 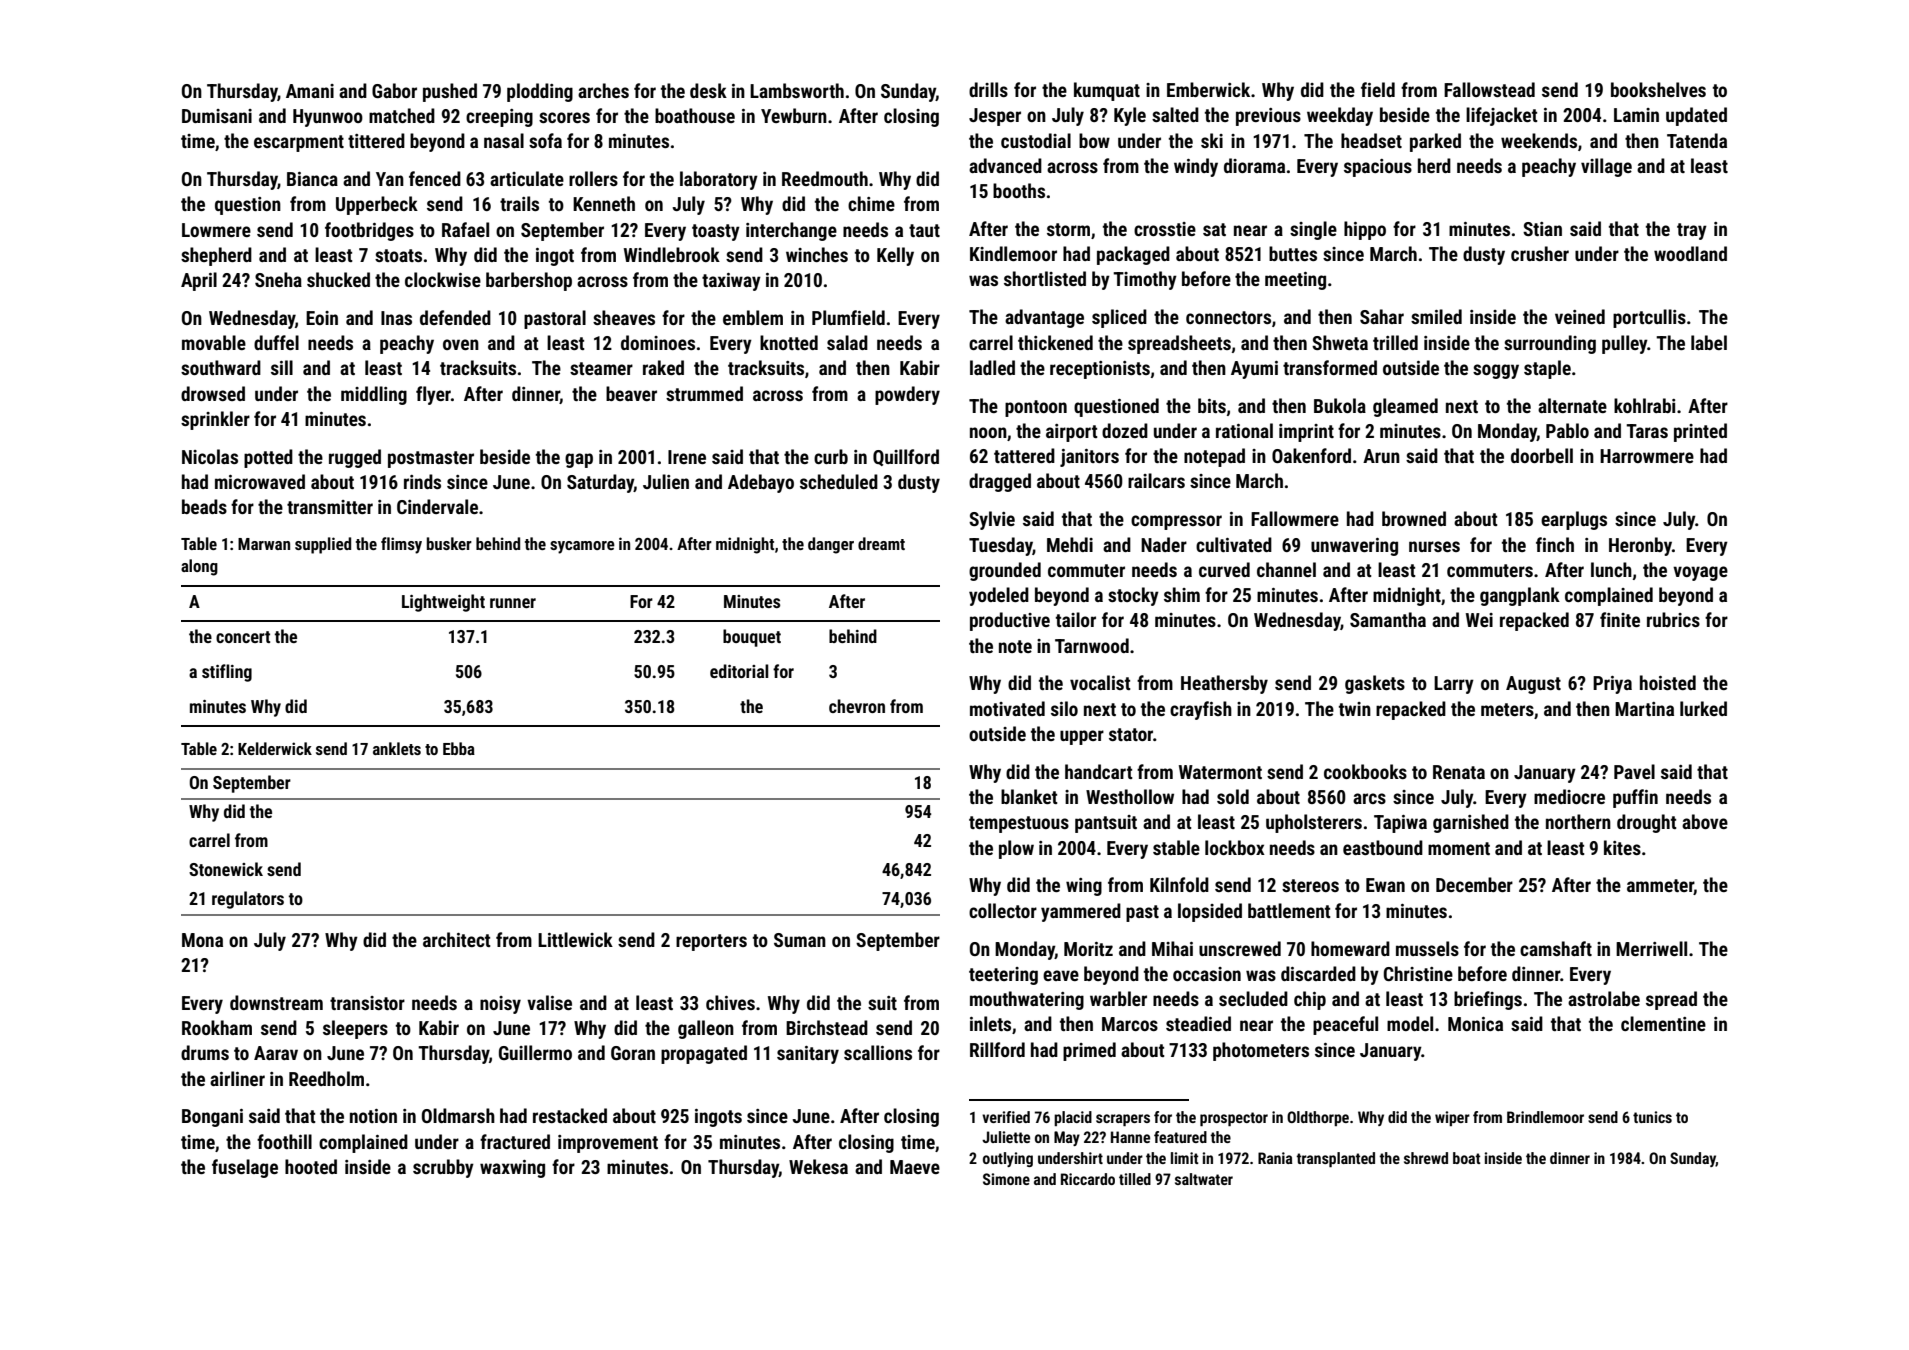 I want to click on pulley, so click(x=1625, y=344).
